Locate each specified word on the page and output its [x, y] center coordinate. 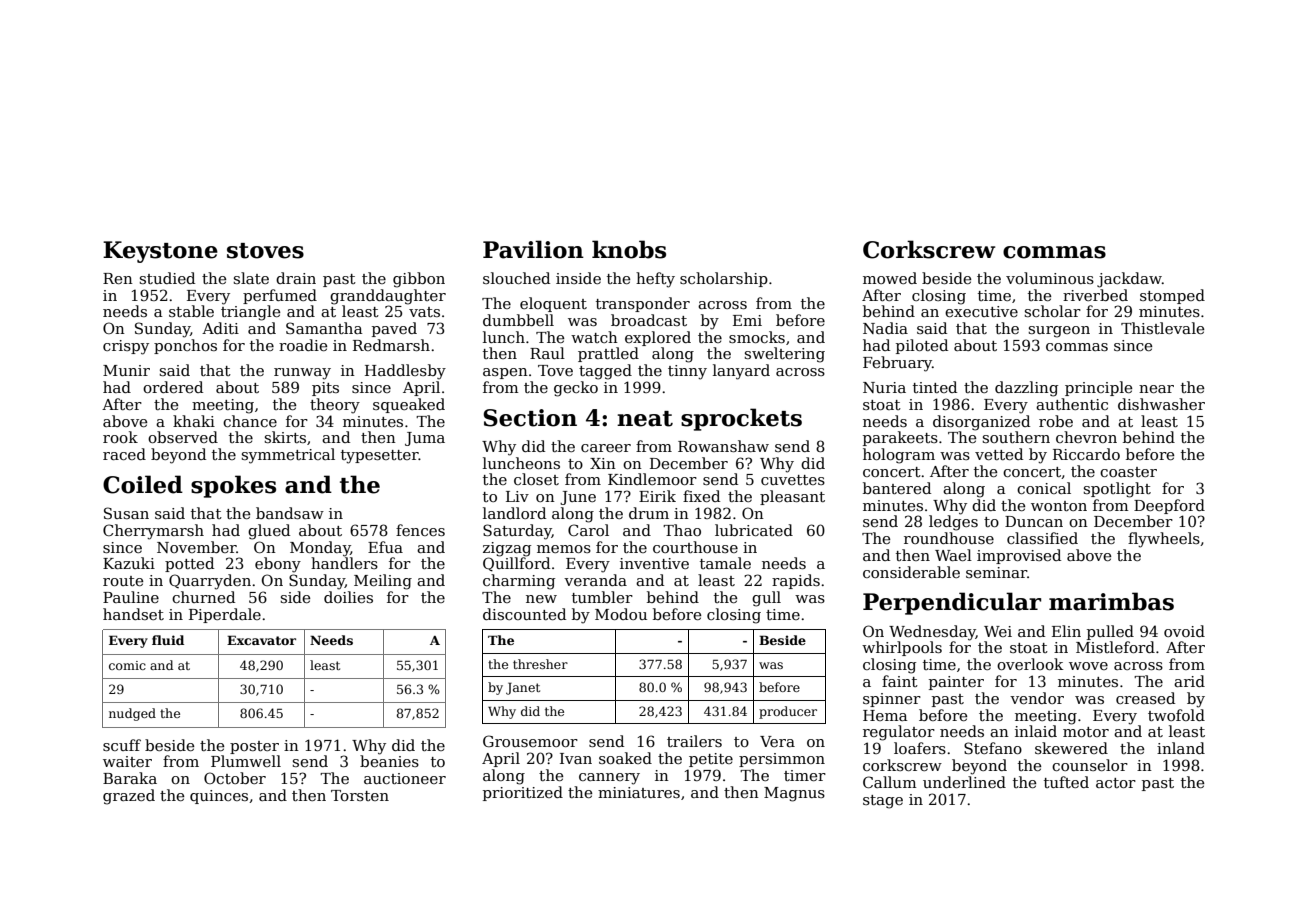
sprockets [741, 419]
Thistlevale [1162, 328]
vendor [1037, 698]
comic [127, 665]
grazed [129, 797]
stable [191, 311]
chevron [1086, 437]
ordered [173, 387]
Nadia [885, 328]
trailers [694, 741]
